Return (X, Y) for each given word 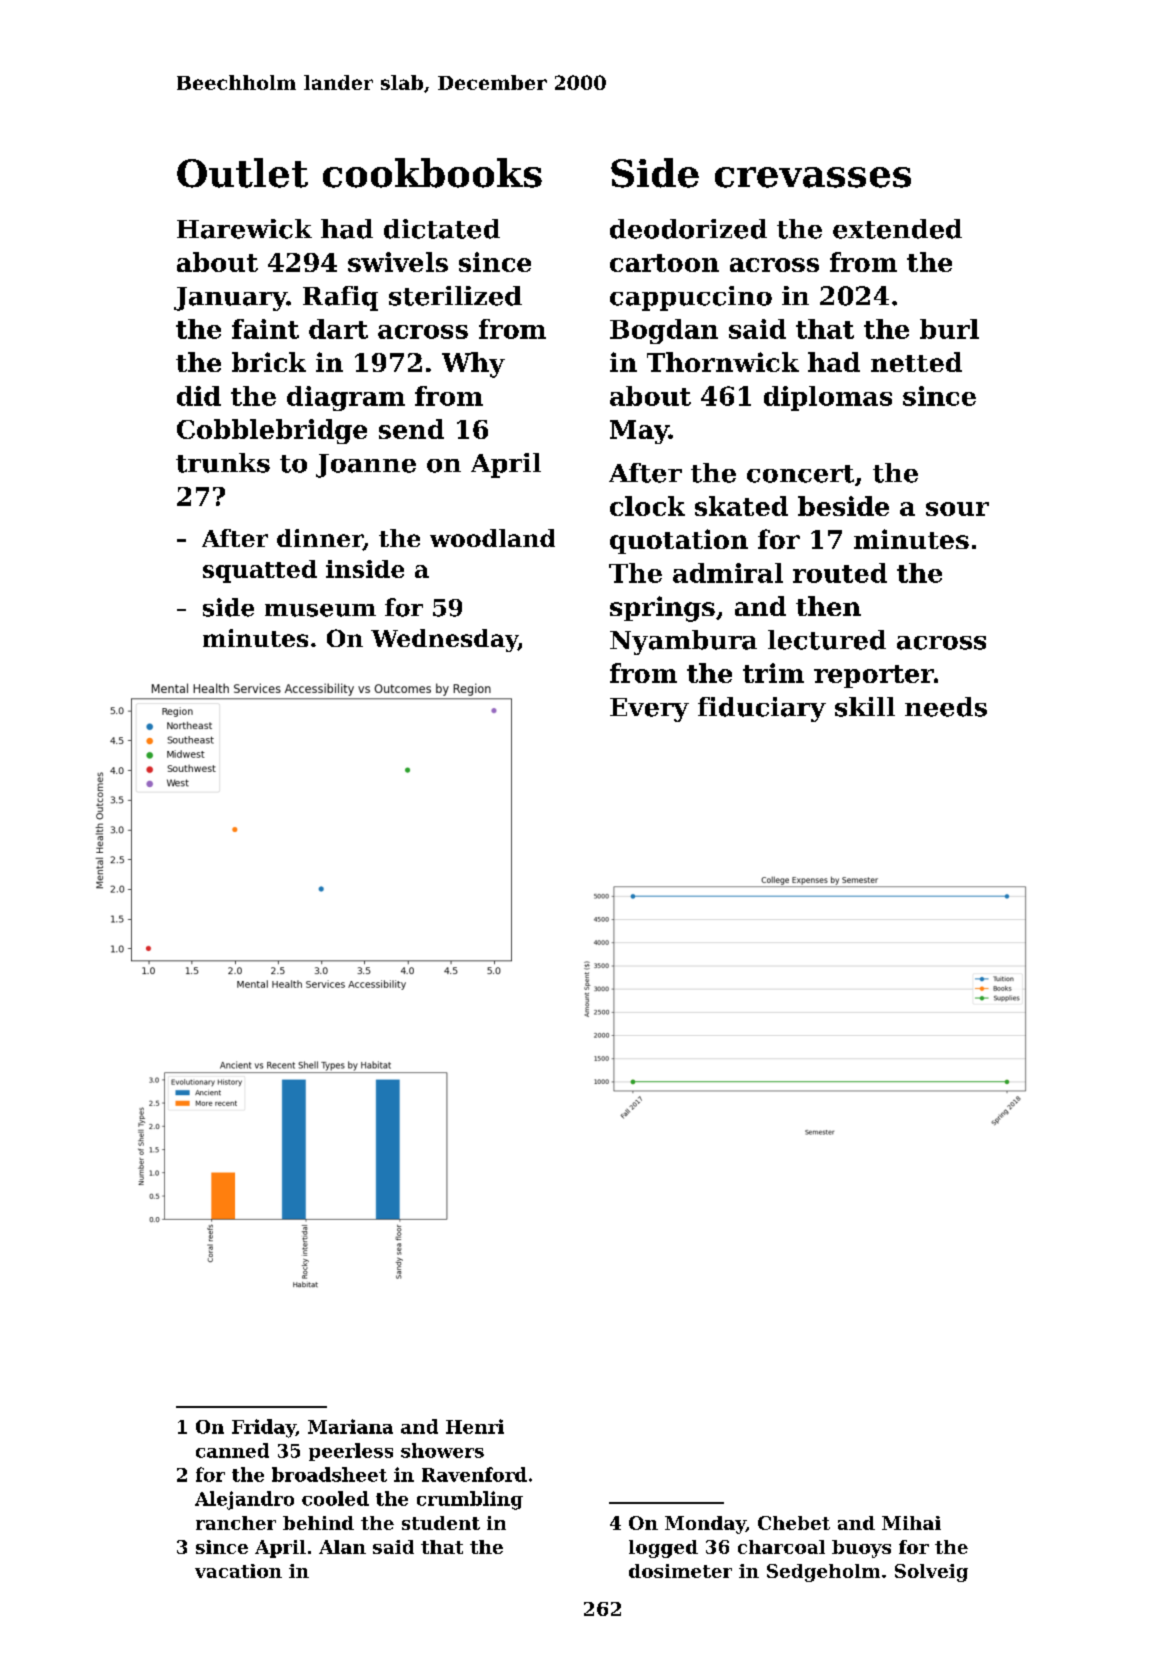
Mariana (350, 1426)
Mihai (911, 1523)
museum (320, 610)
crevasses (813, 177)
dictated (442, 229)
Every (649, 710)
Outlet (242, 173)
